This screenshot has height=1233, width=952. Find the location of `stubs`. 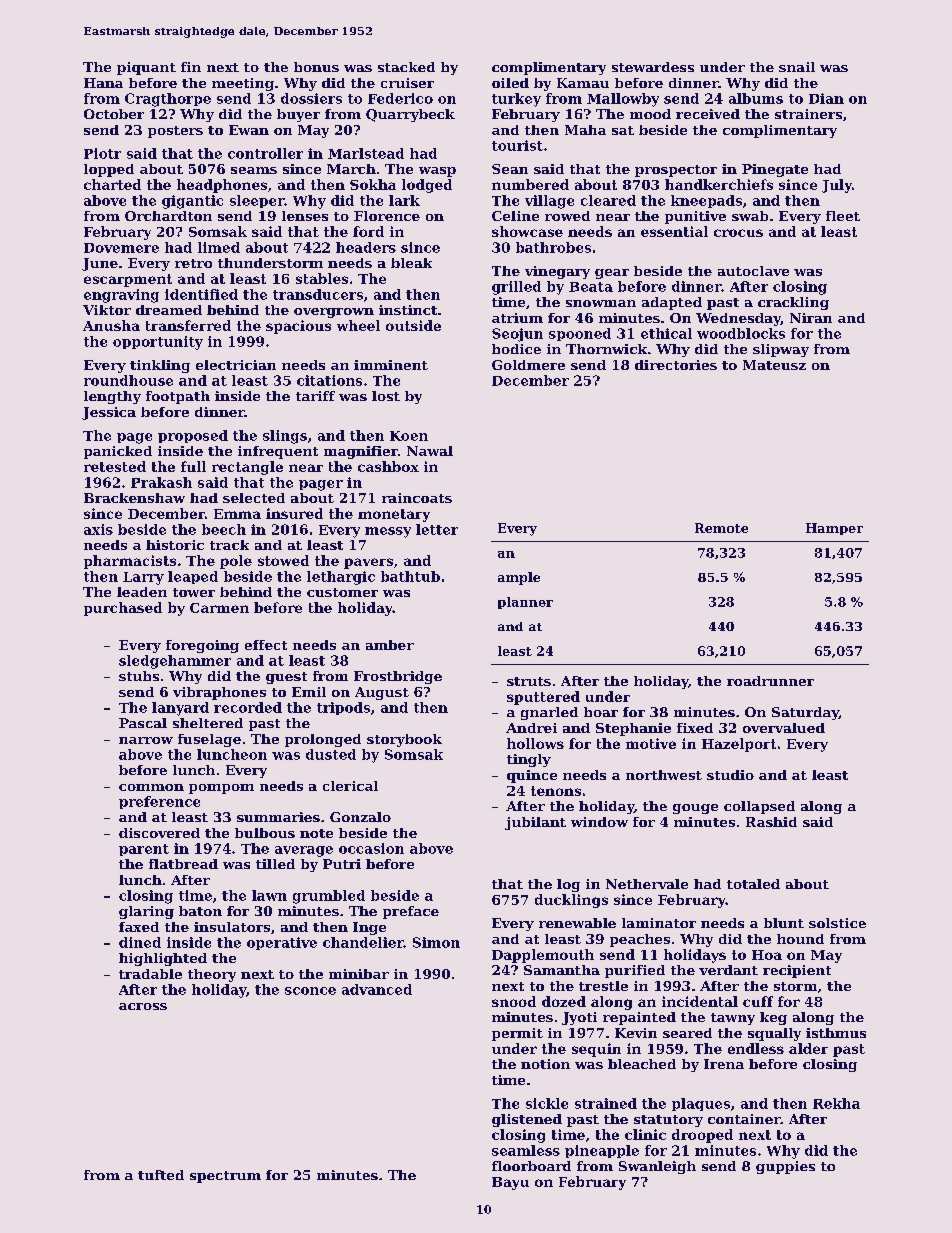

stubs is located at coordinates (139, 676).
